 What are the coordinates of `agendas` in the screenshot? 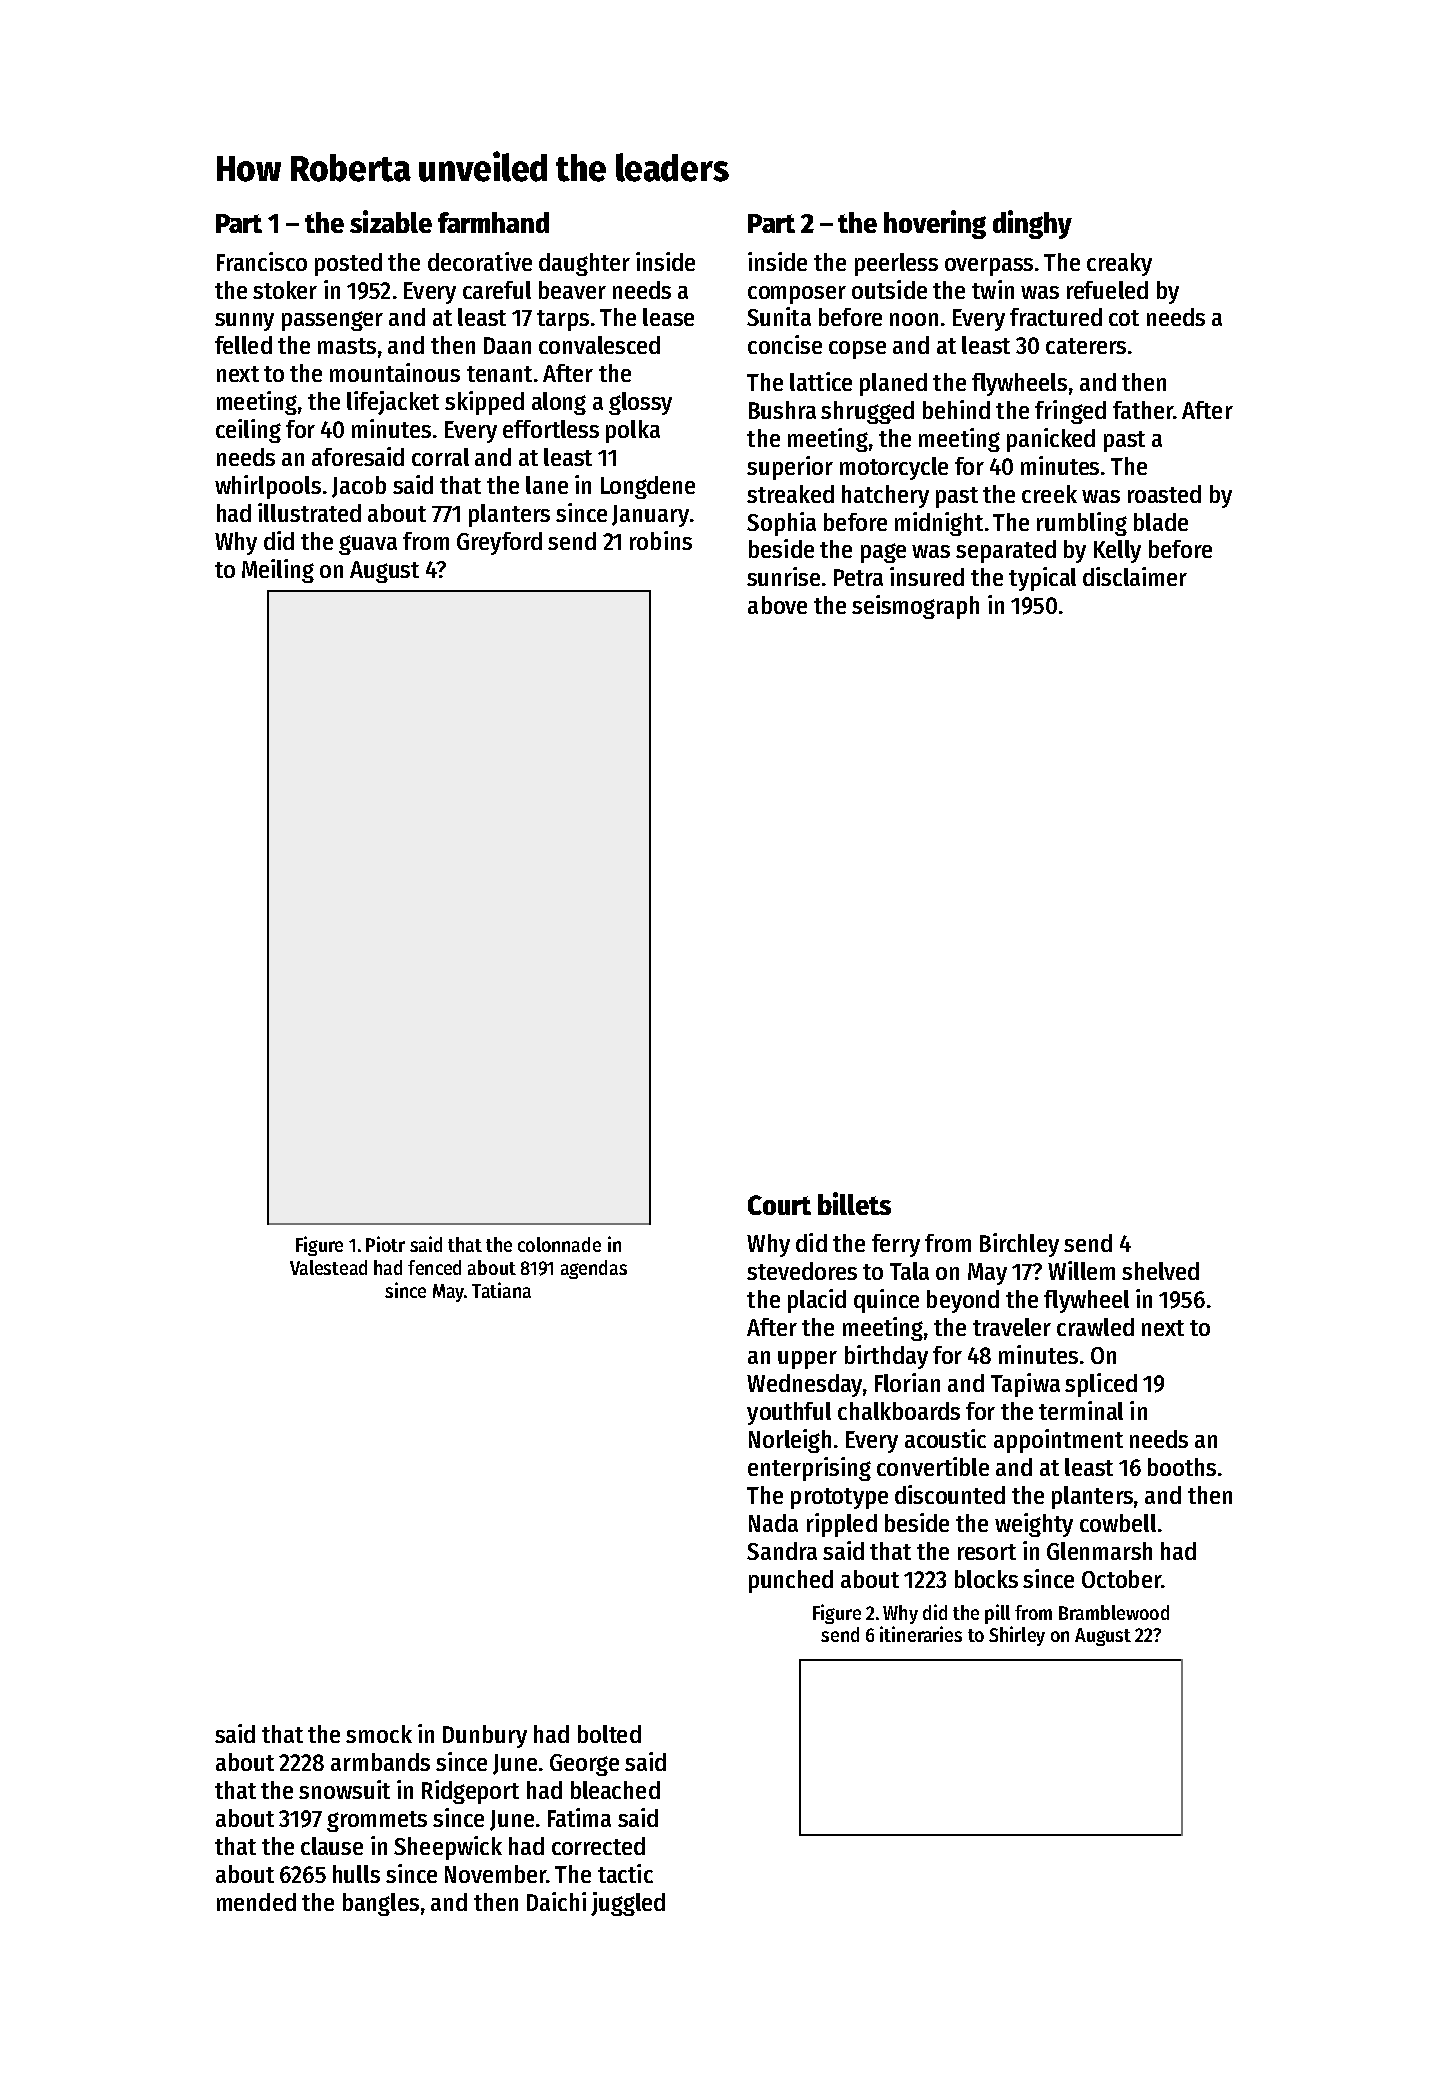 It's located at (594, 1269).
